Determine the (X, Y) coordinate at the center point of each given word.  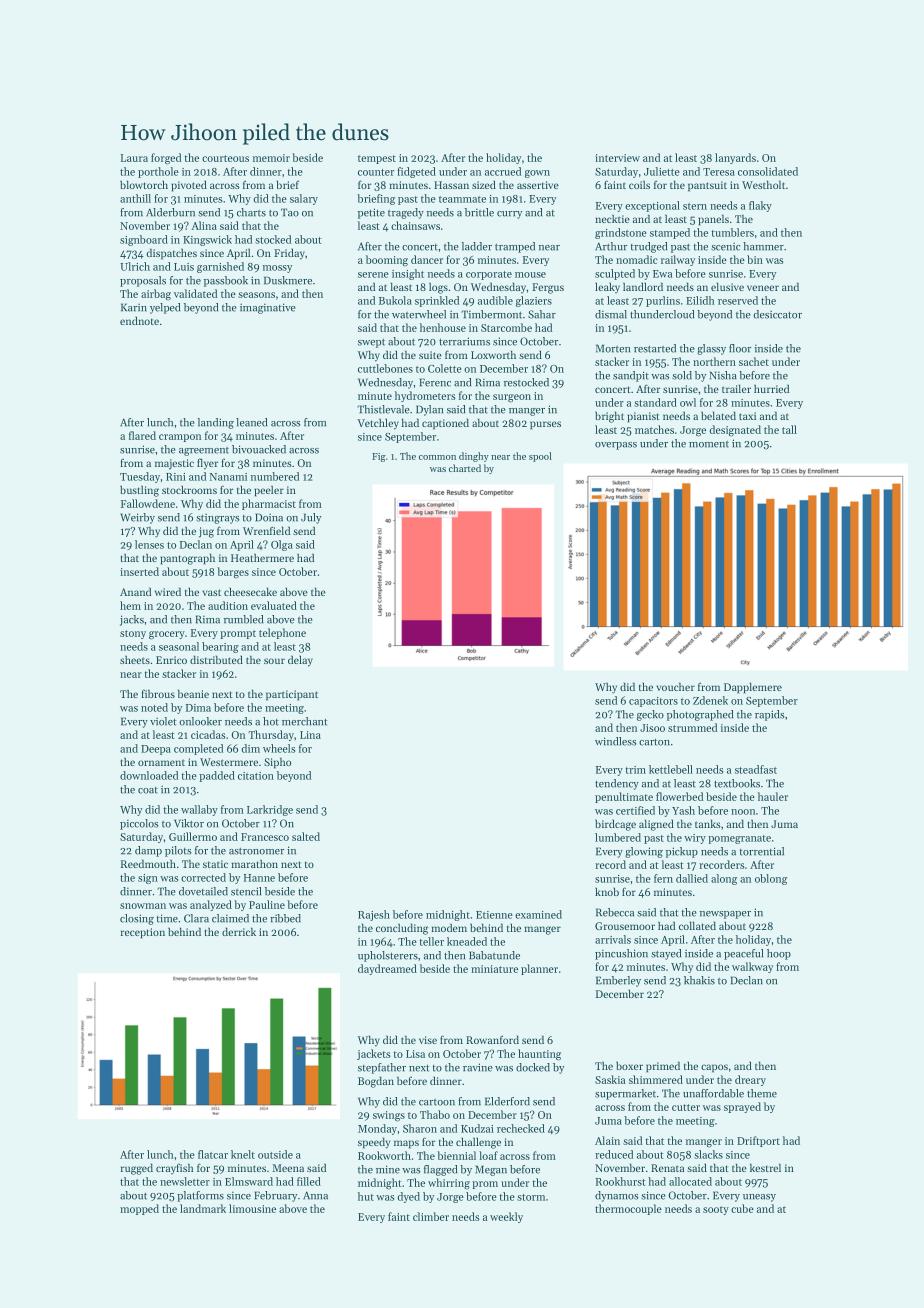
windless (615, 741)
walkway (752, 967)
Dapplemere (753, 688)
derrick (239, 931)
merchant (304, 721)
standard (655, 402)
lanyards (735, 158)
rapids (769, 715)
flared (142, 435)
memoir (271, 158)
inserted (139, 571)
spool (540, 457)
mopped (139, 1209)
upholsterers (388, 956)
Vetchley (378, 424)
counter (376, 172)
